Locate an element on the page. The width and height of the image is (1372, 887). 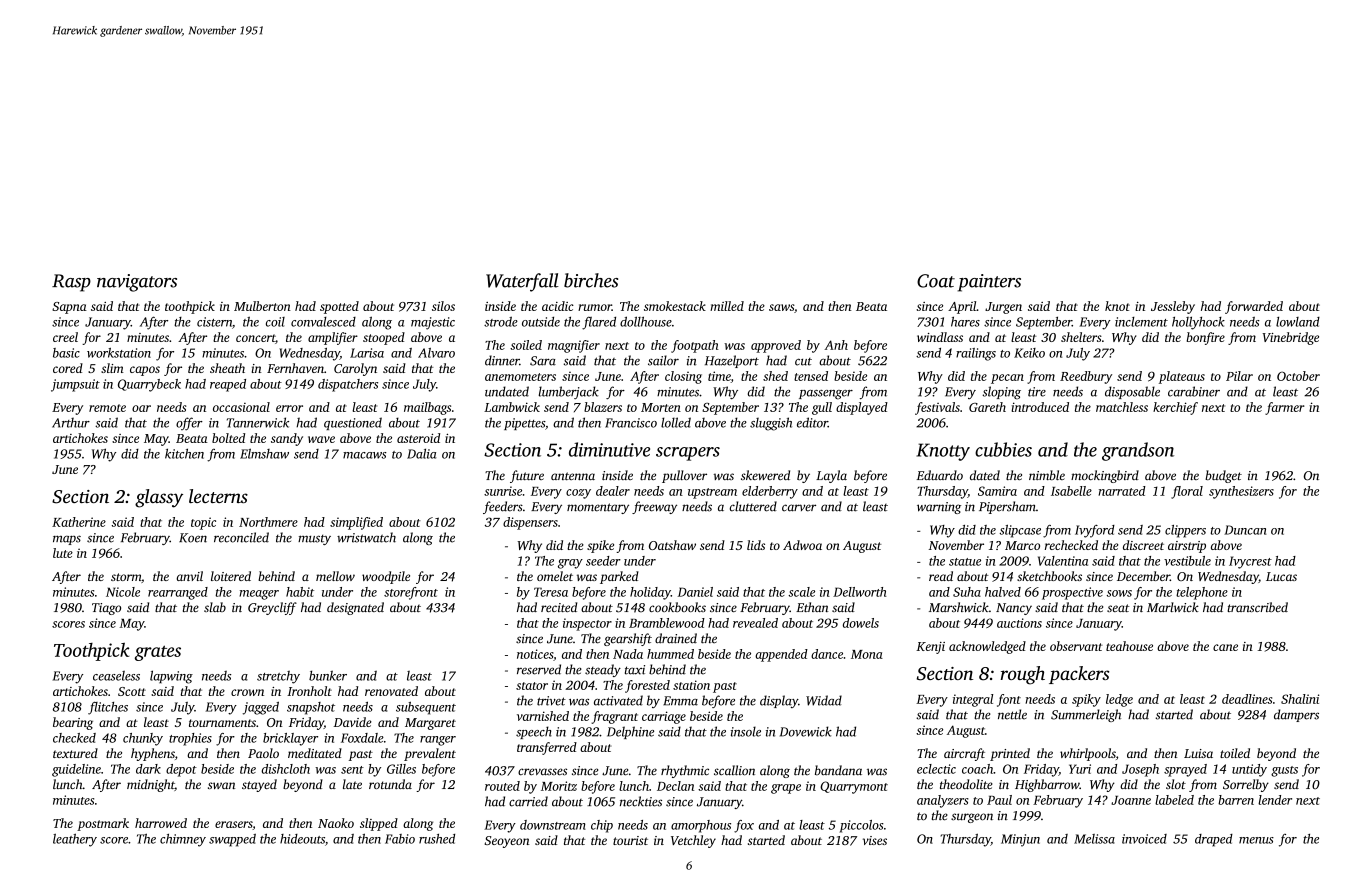
seat is located at coordinates (1118, 608).
